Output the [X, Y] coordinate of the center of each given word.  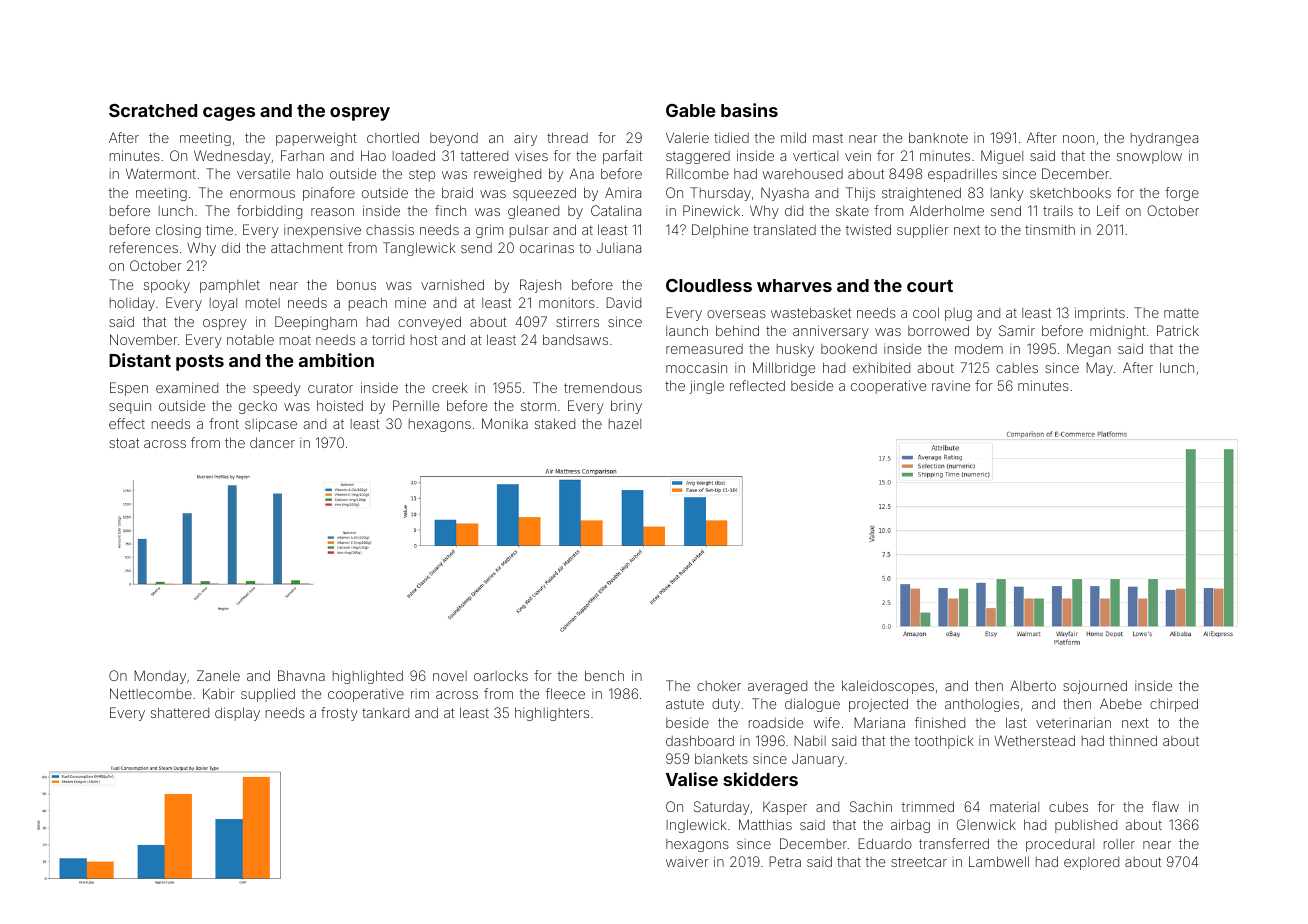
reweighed [507, 175]
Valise [692, 779]
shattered [180, 712]
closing [178, 231]
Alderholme [947, 210]
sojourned [1095, 687]
